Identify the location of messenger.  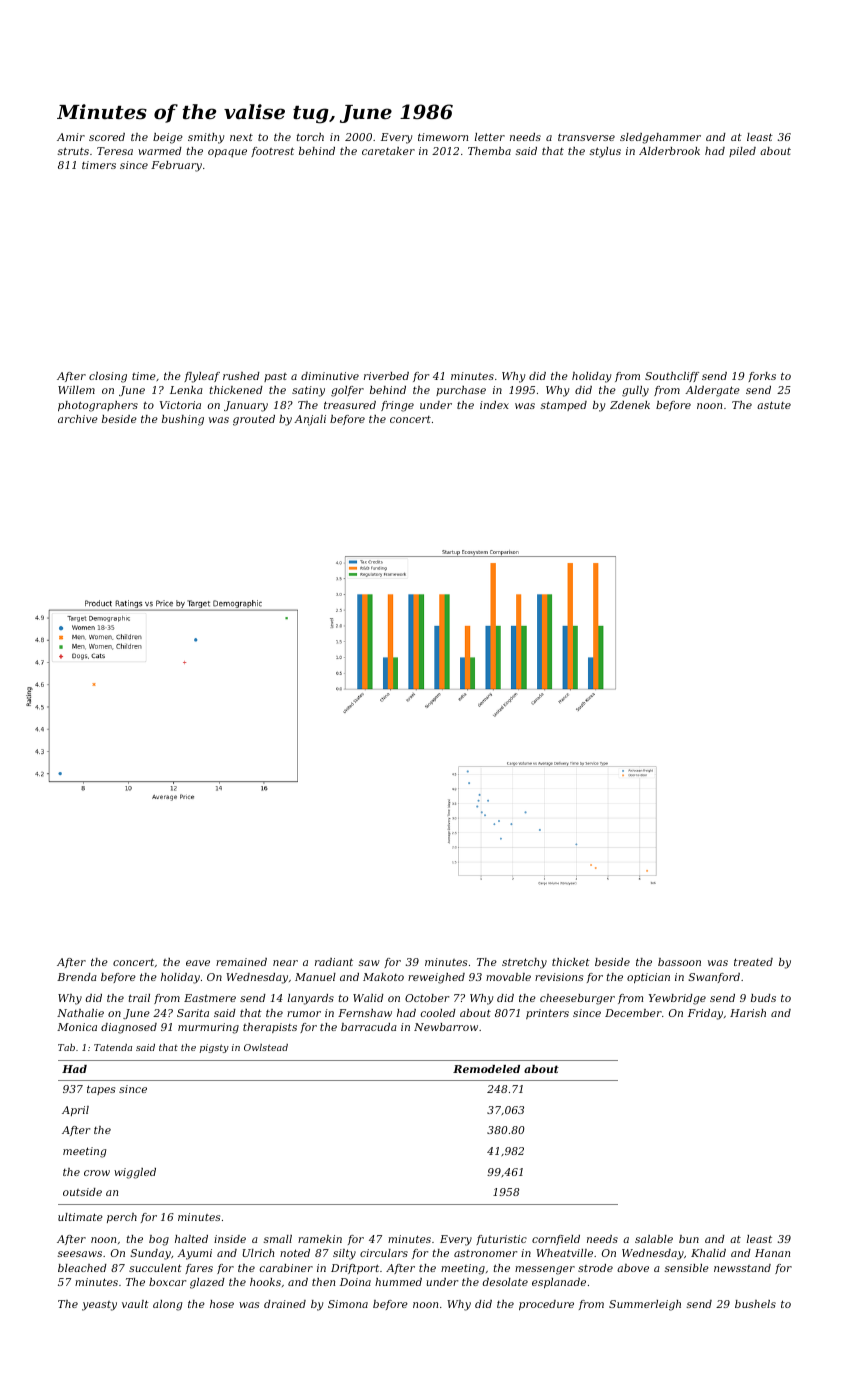
(545, 1270).
